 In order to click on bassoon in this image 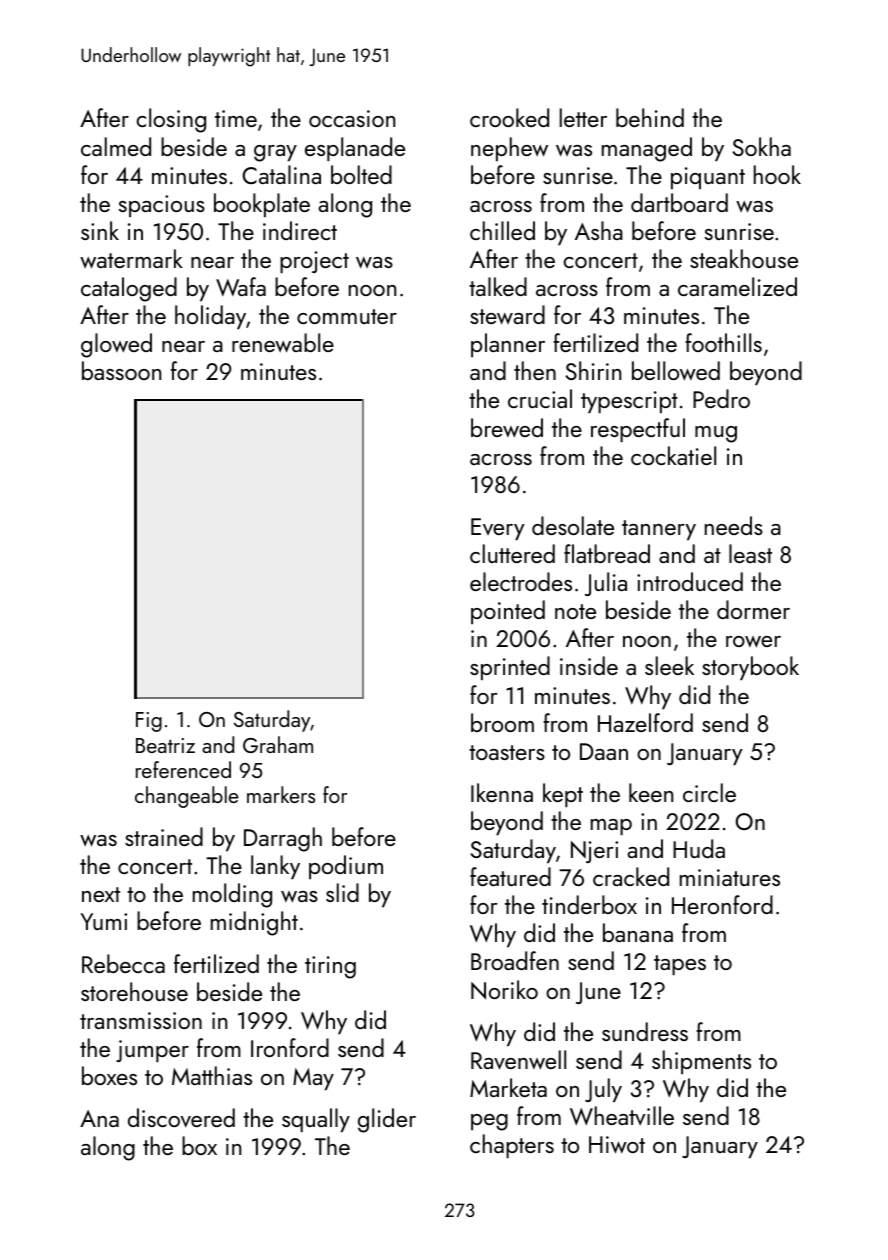, I will do `click(121, 370)`.
